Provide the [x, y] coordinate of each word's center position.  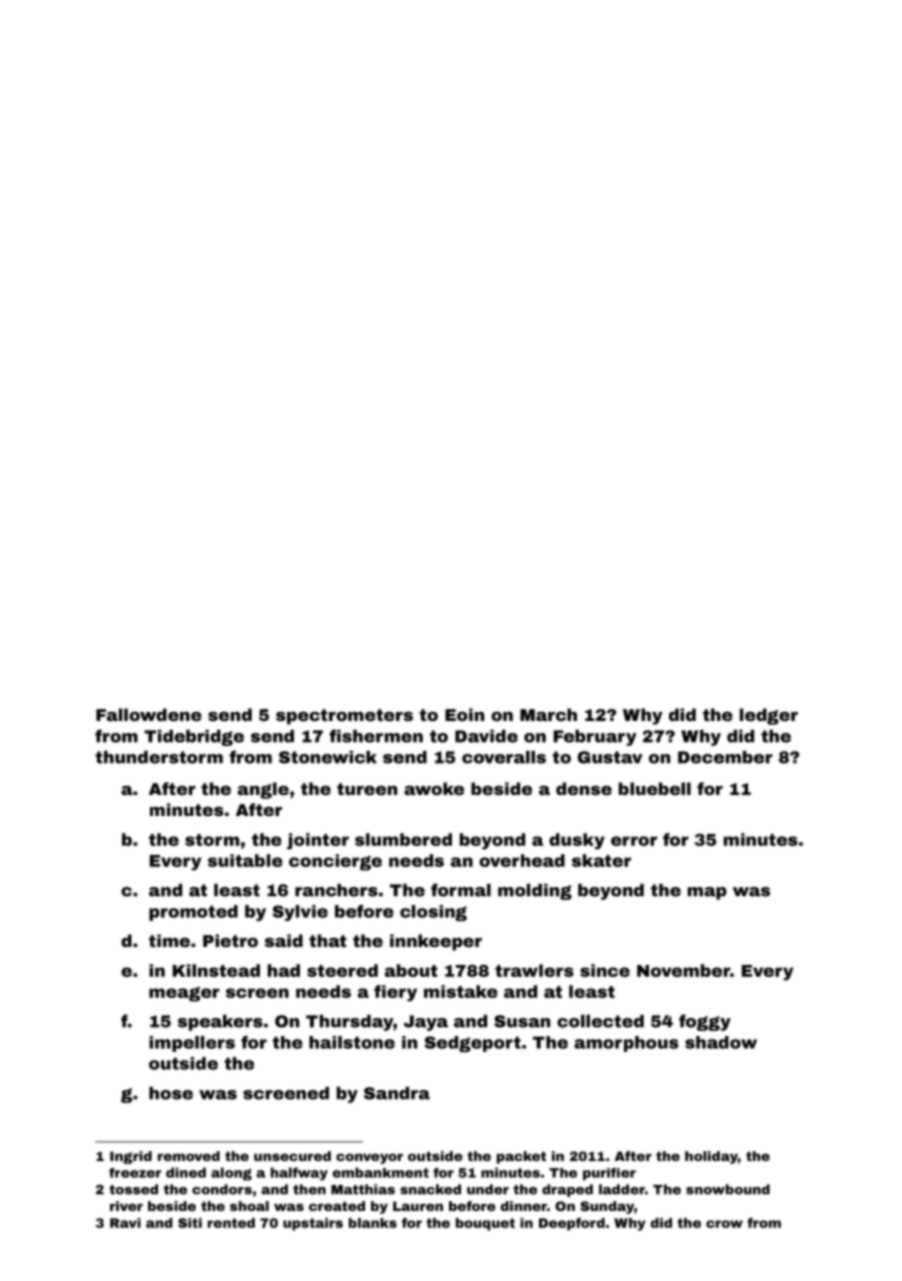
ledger [769, 716]
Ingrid [131, 1157]
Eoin [464, 714]
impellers [192, 1044]
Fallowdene [149, 714]
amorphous [626, 1044]
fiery [395, 993]
